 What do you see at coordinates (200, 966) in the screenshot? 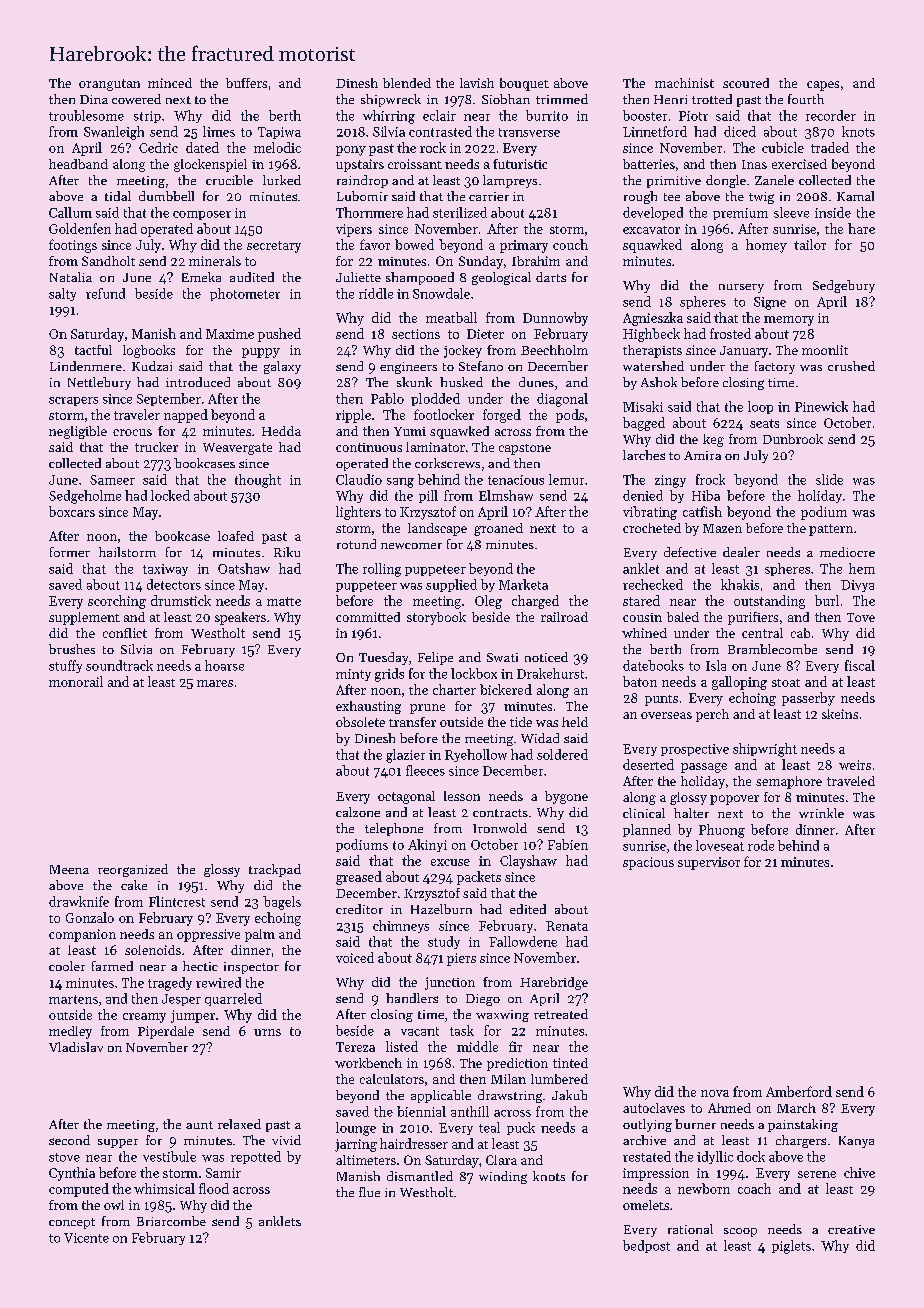
I see `hectic` at bounding box center [200, 966].
